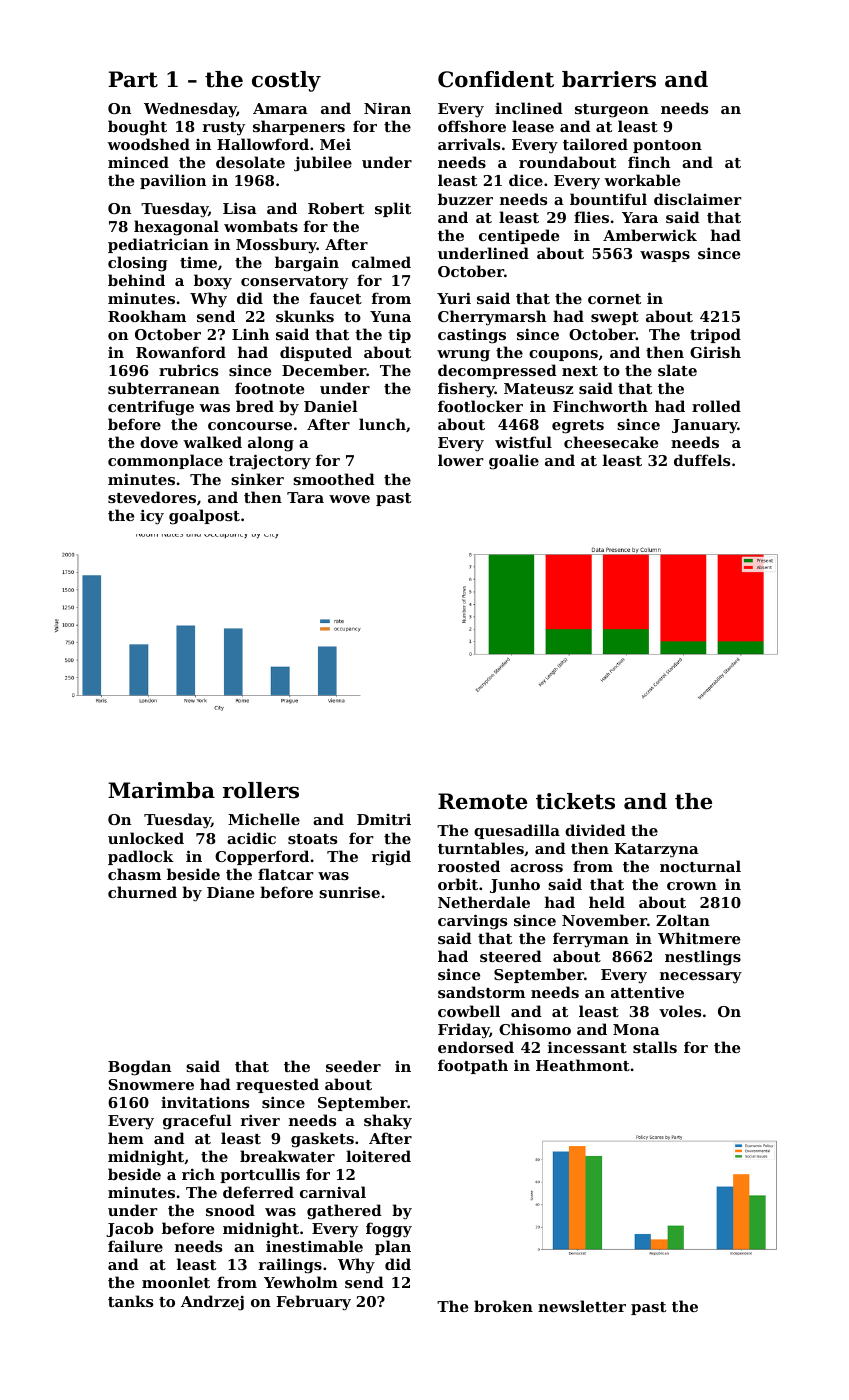  Describe the element at coordinates (608, 199) in the page. I see `bountiful` at that location.
